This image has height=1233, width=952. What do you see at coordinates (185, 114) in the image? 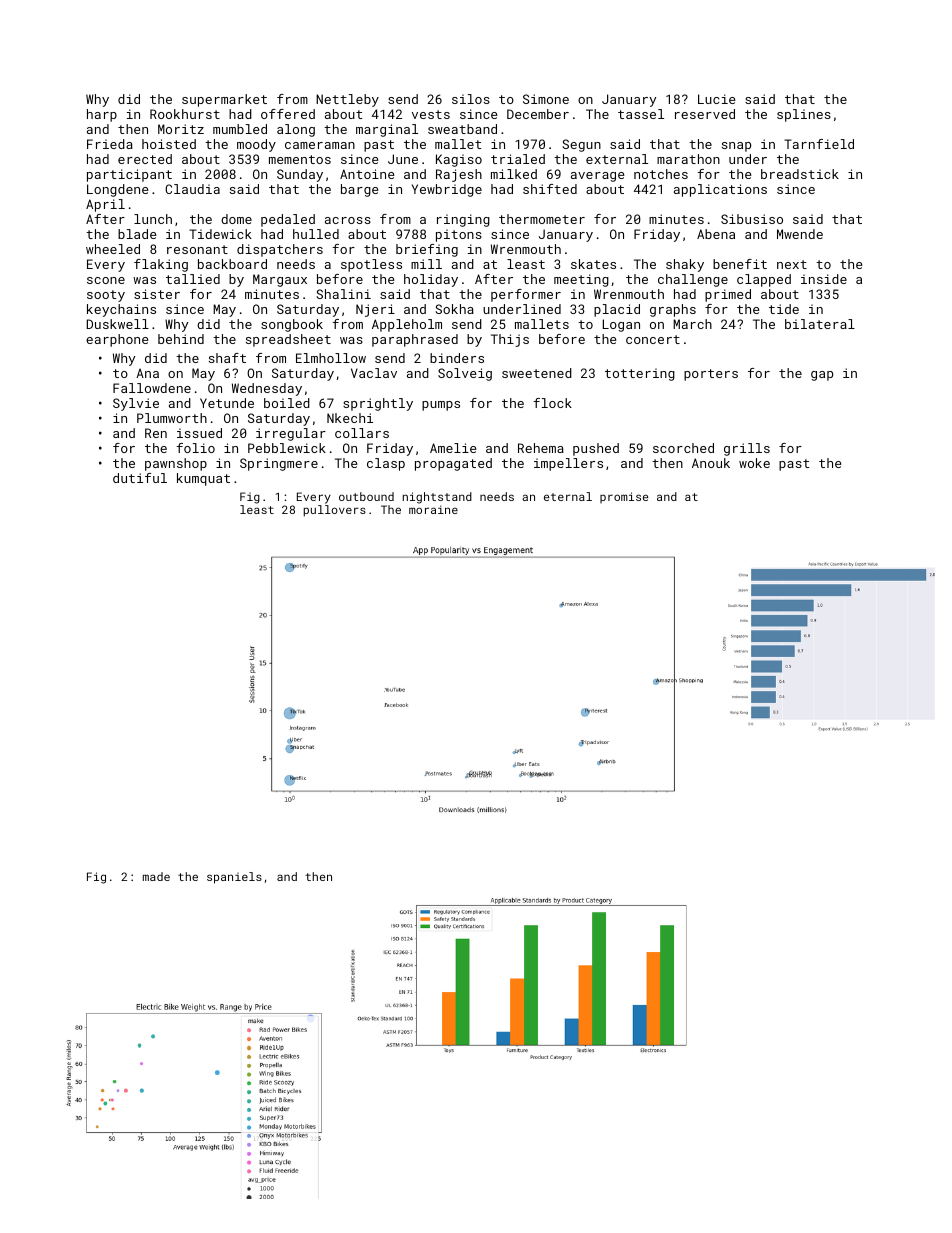
I see `Rookhurst` at bounding box center [185, 114].
